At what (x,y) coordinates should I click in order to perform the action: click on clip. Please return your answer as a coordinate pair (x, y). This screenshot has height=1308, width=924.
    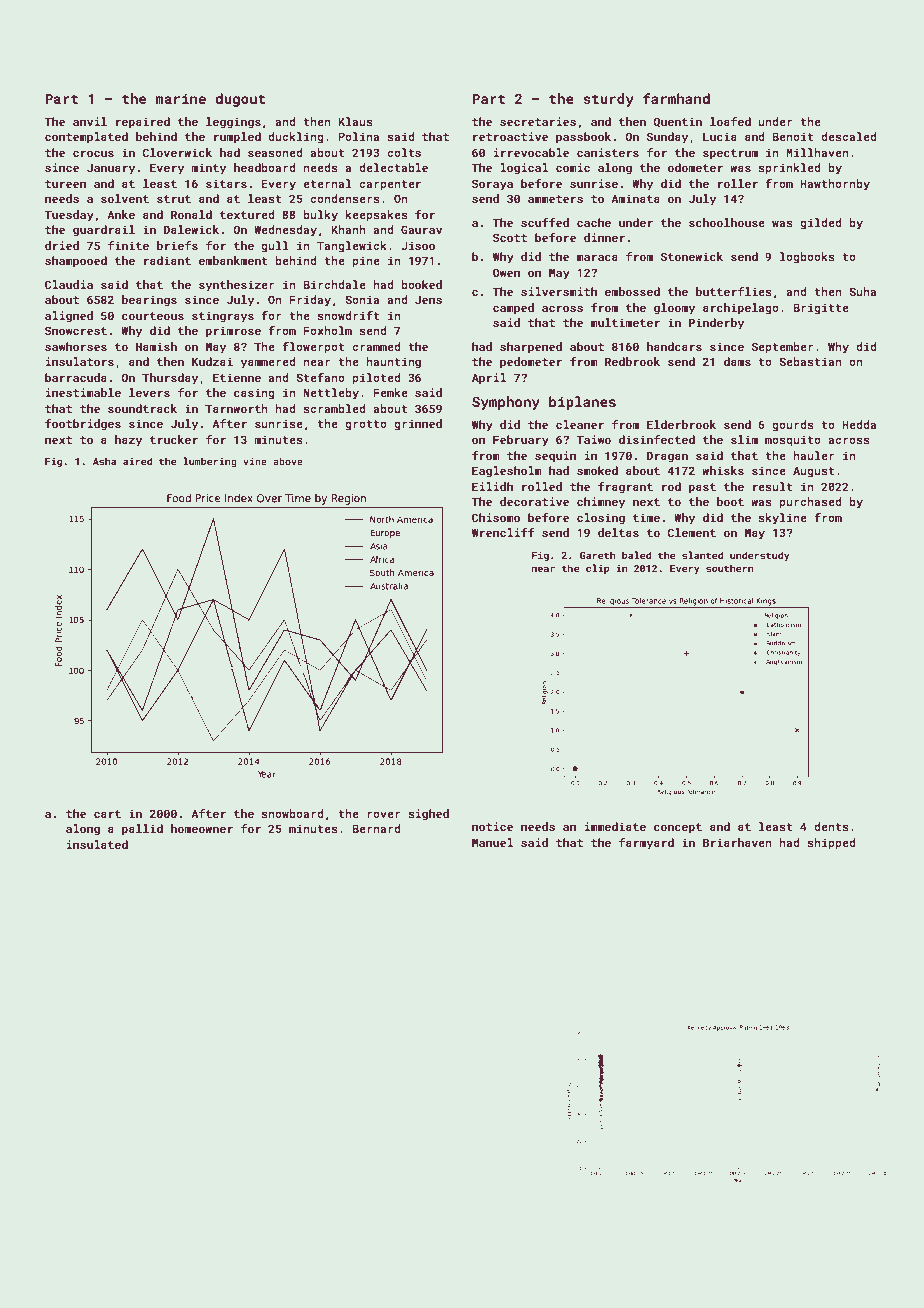
    Looking at the image, I should click on (597, 569).
